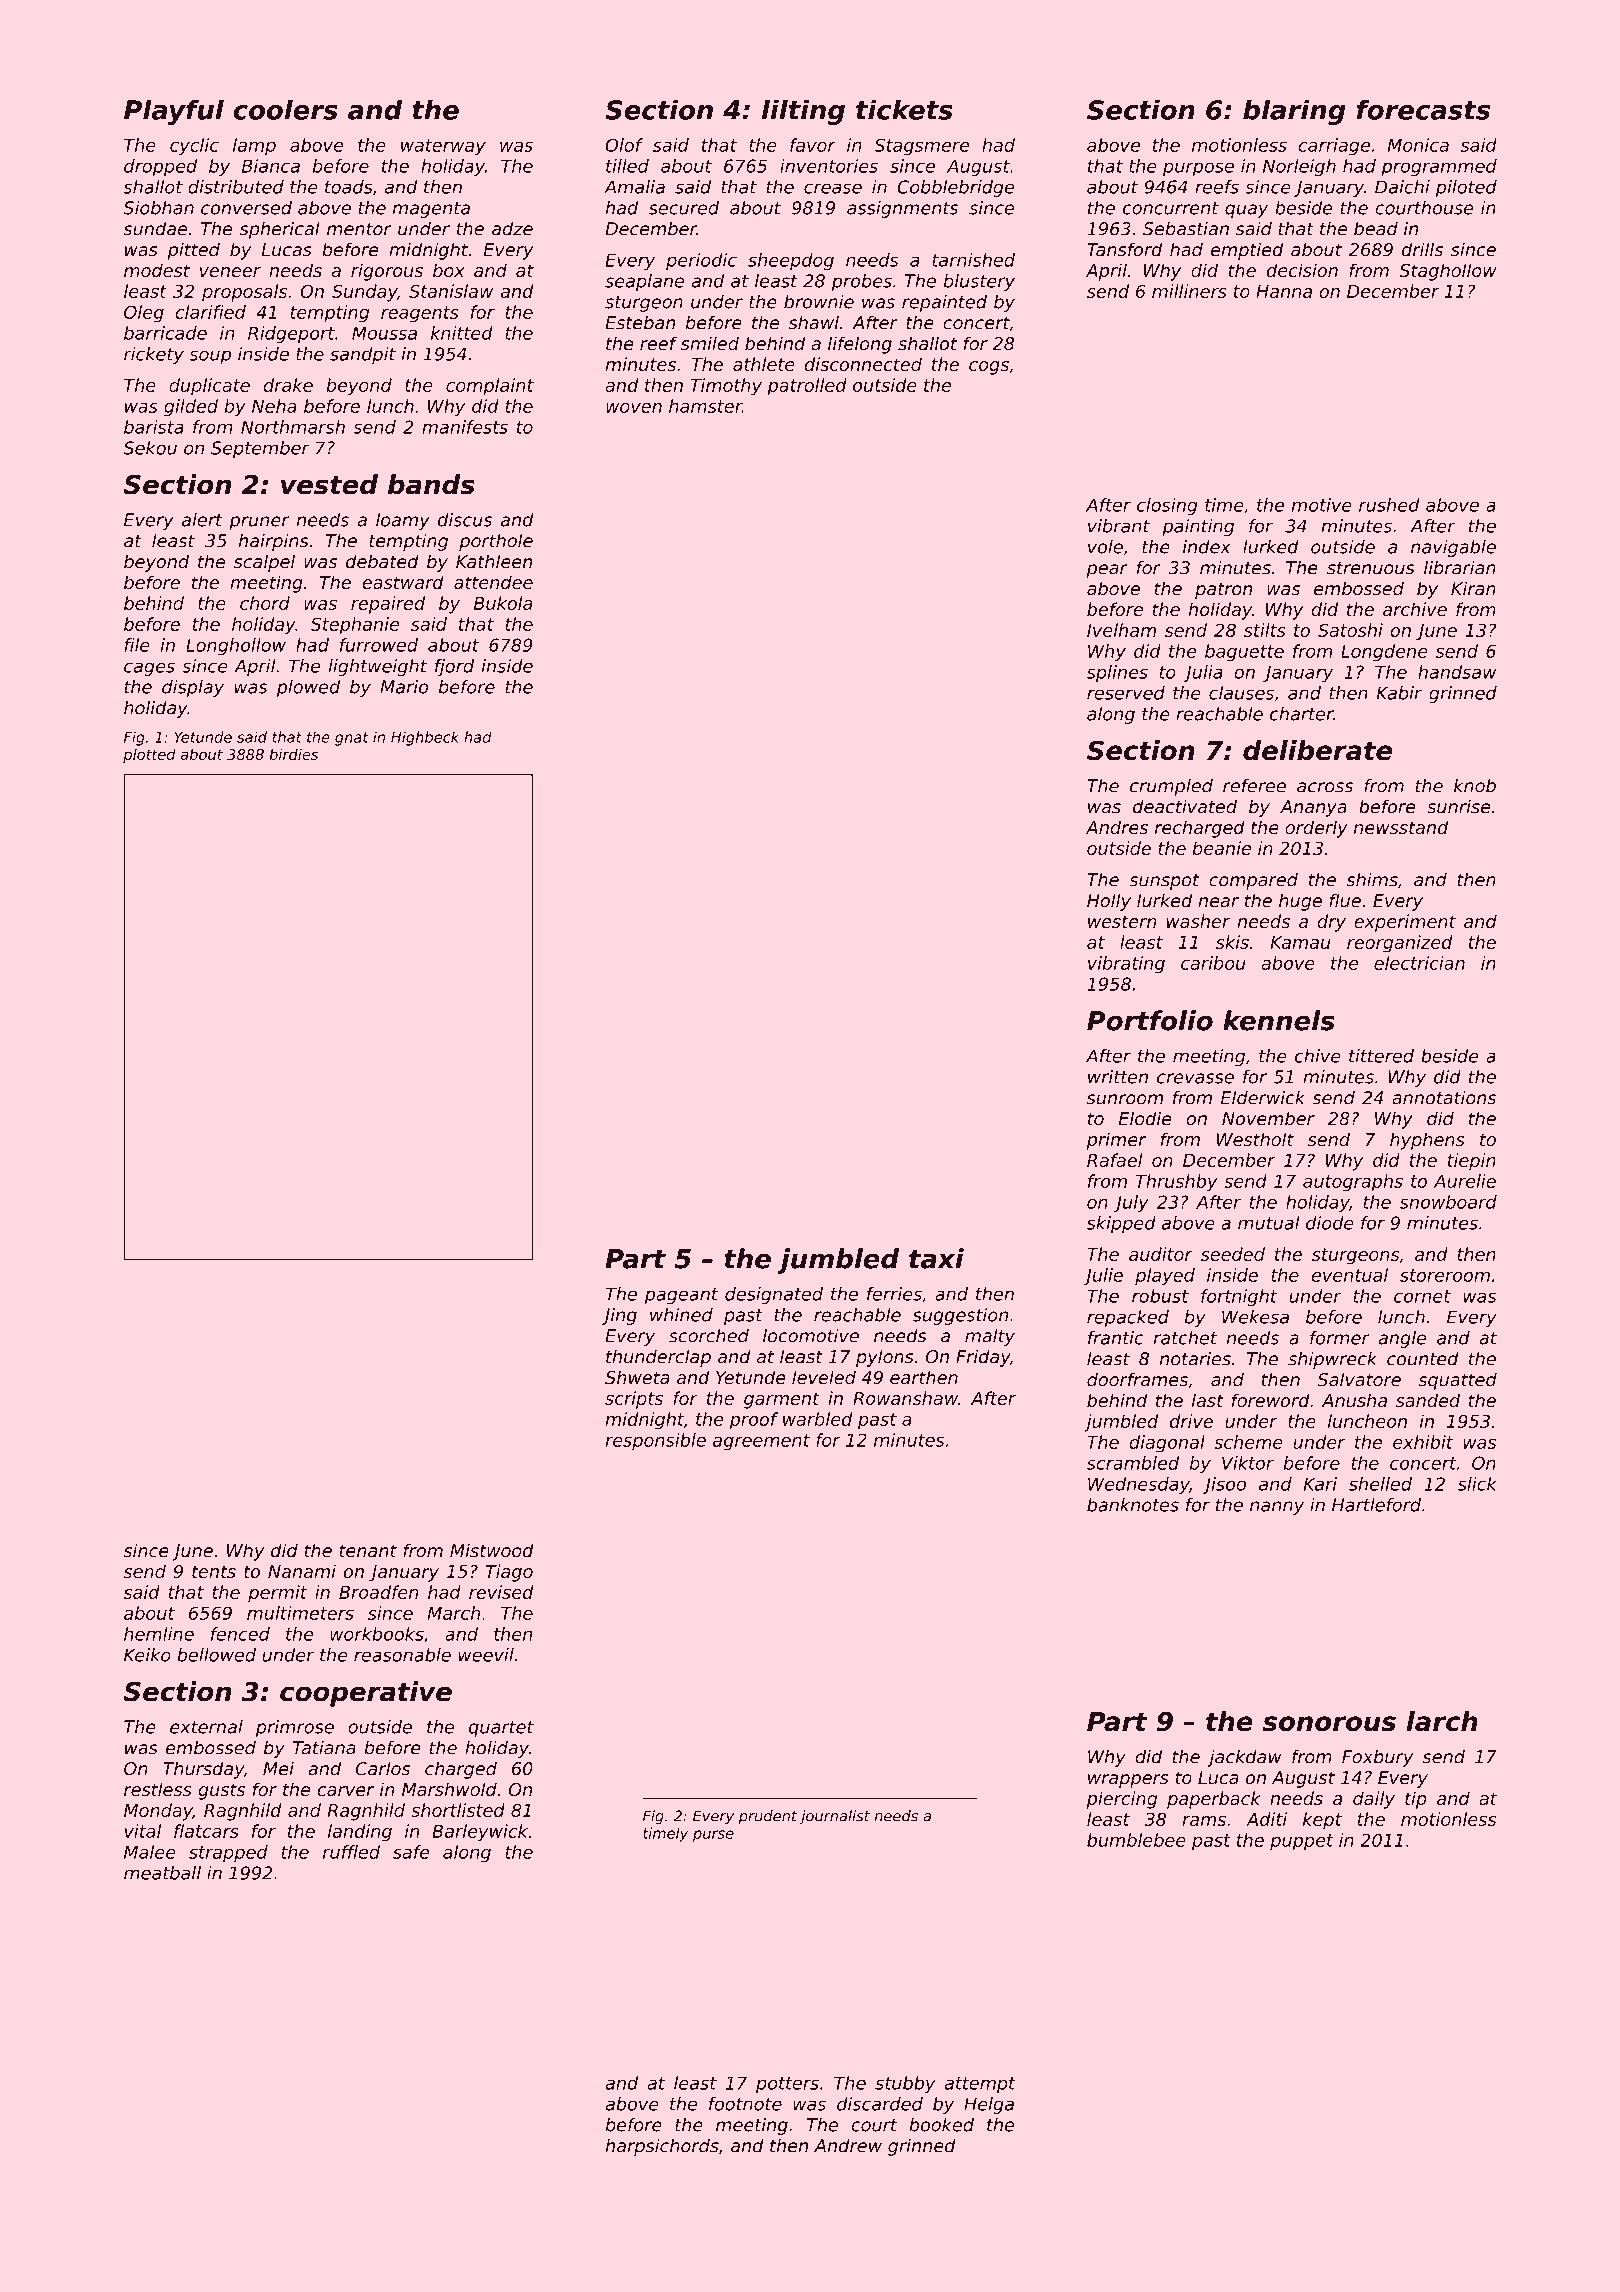 This page has height=2292, width=1620. Describe the element at coordinates (162, 1873) in the page. I see `meatball` at that location.
